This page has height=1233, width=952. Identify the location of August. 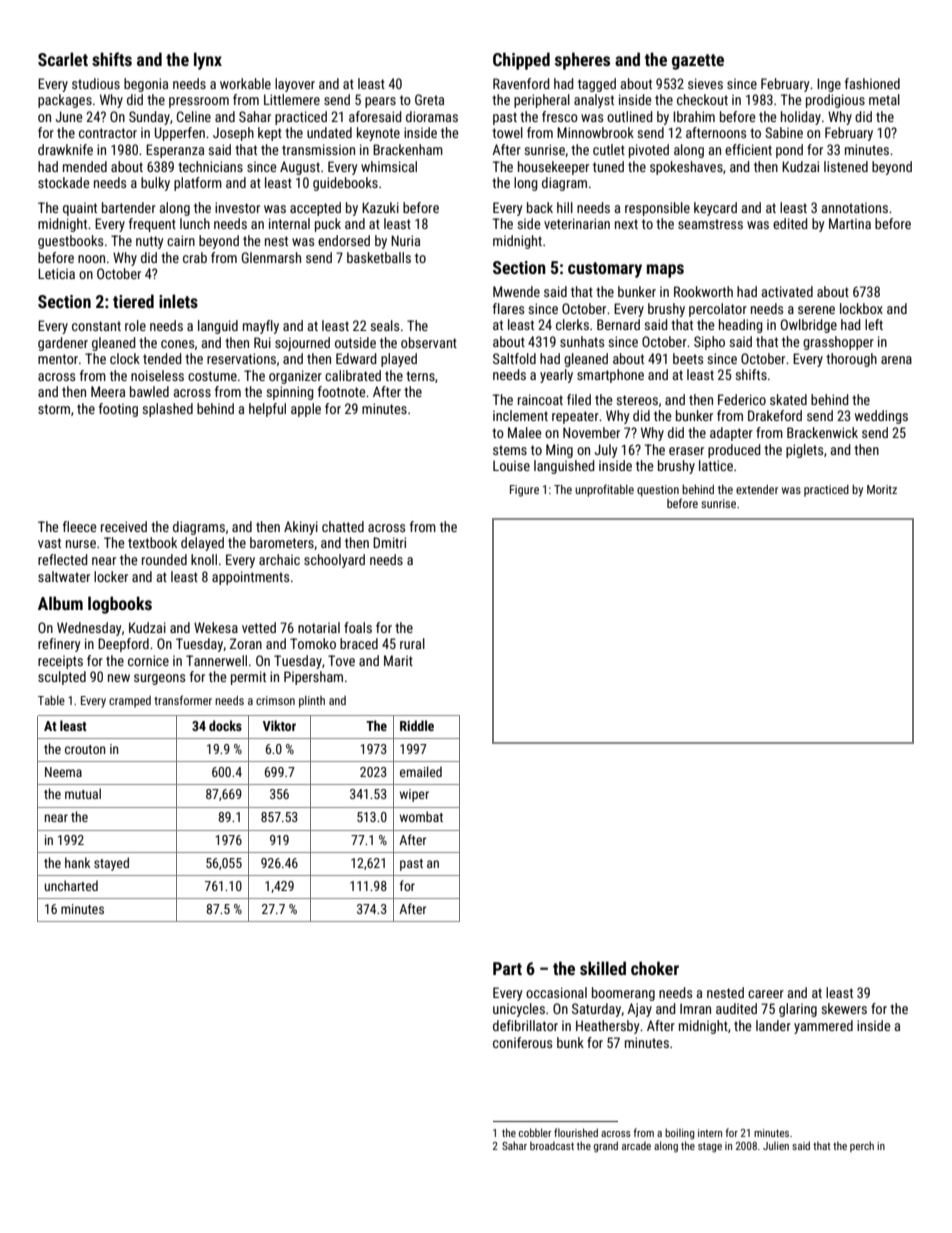
(300, 168).
